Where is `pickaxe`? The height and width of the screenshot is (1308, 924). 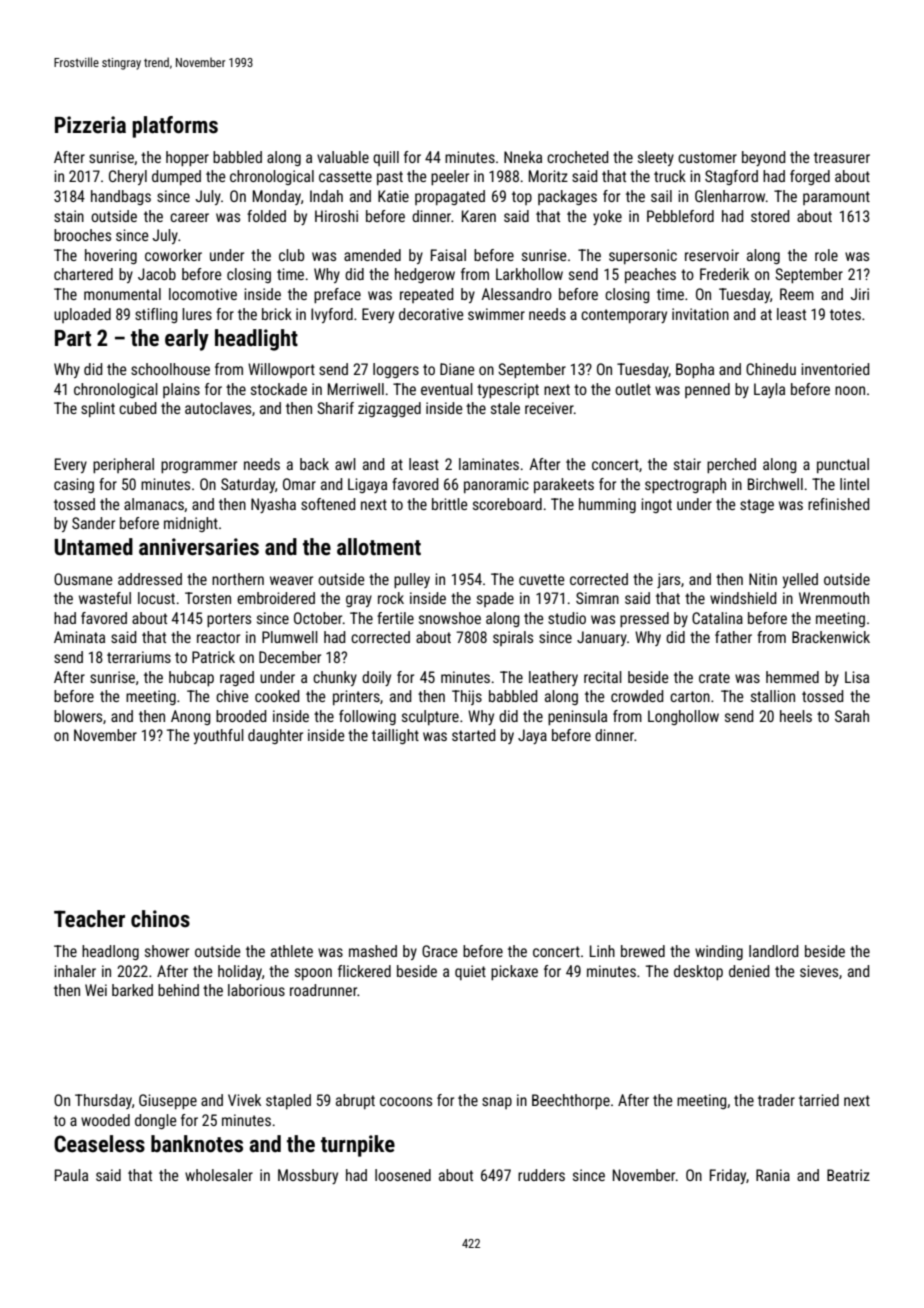
pickaxe is located at coordinates (514, 972).
